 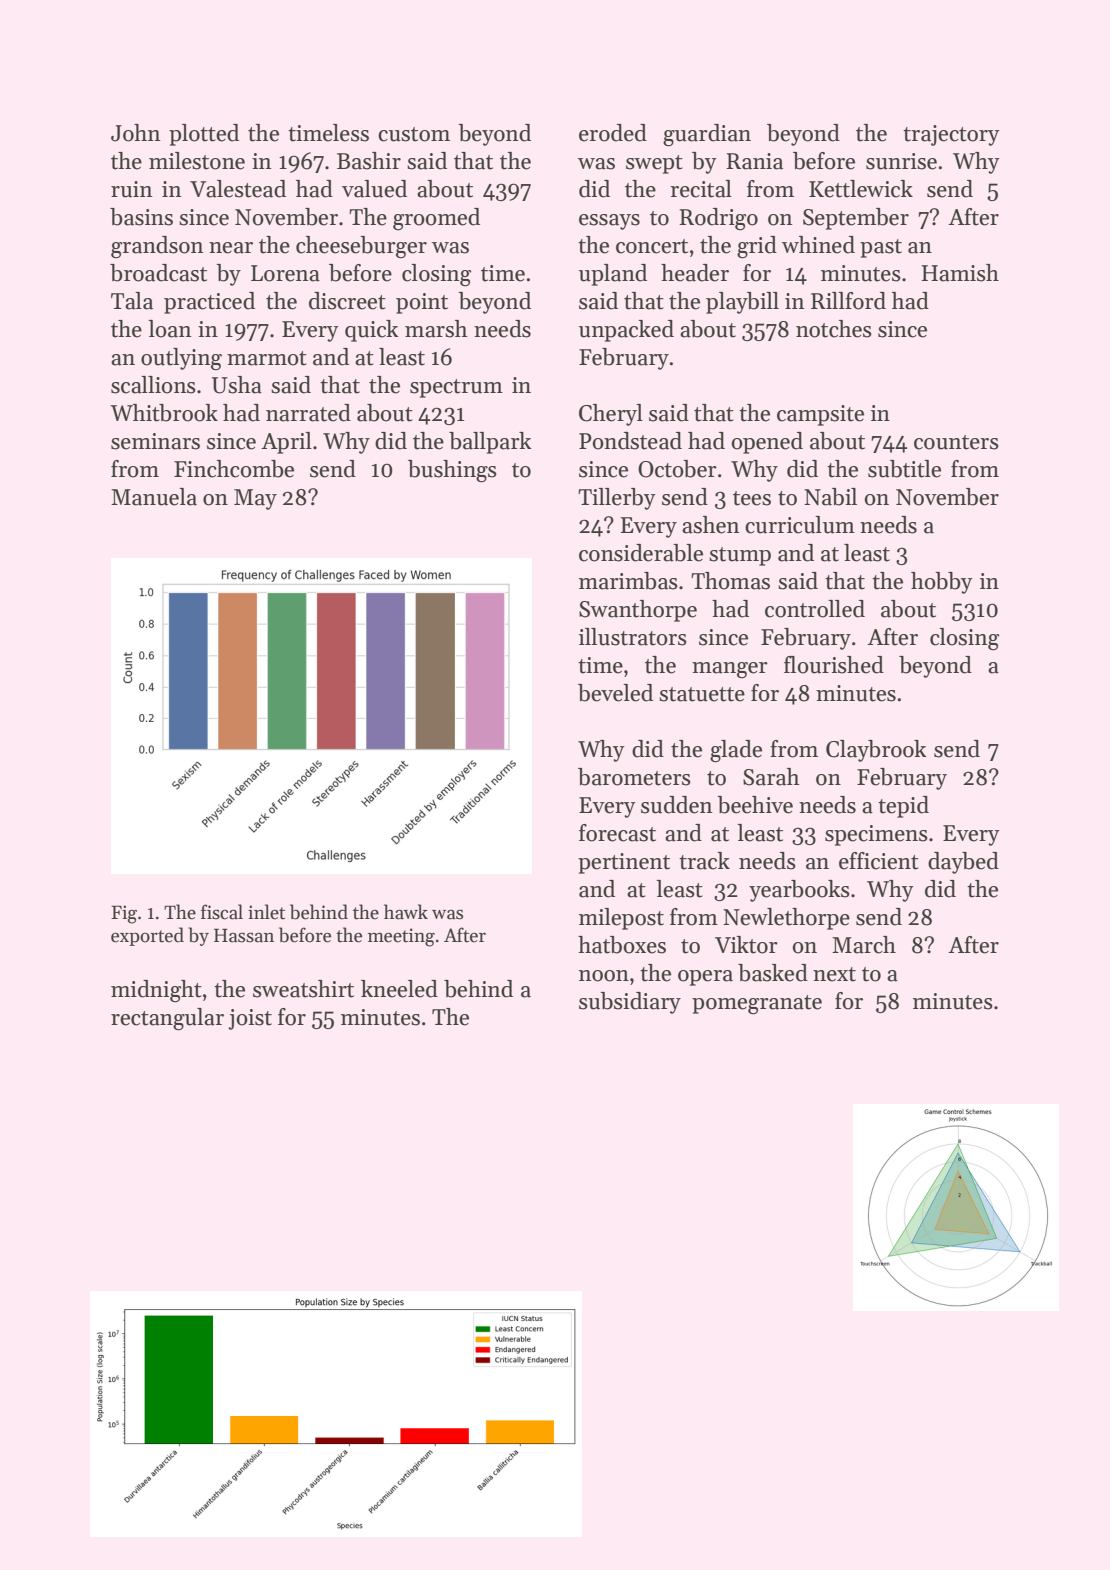 I want to click on flourished, so click(x=834, y=665).
